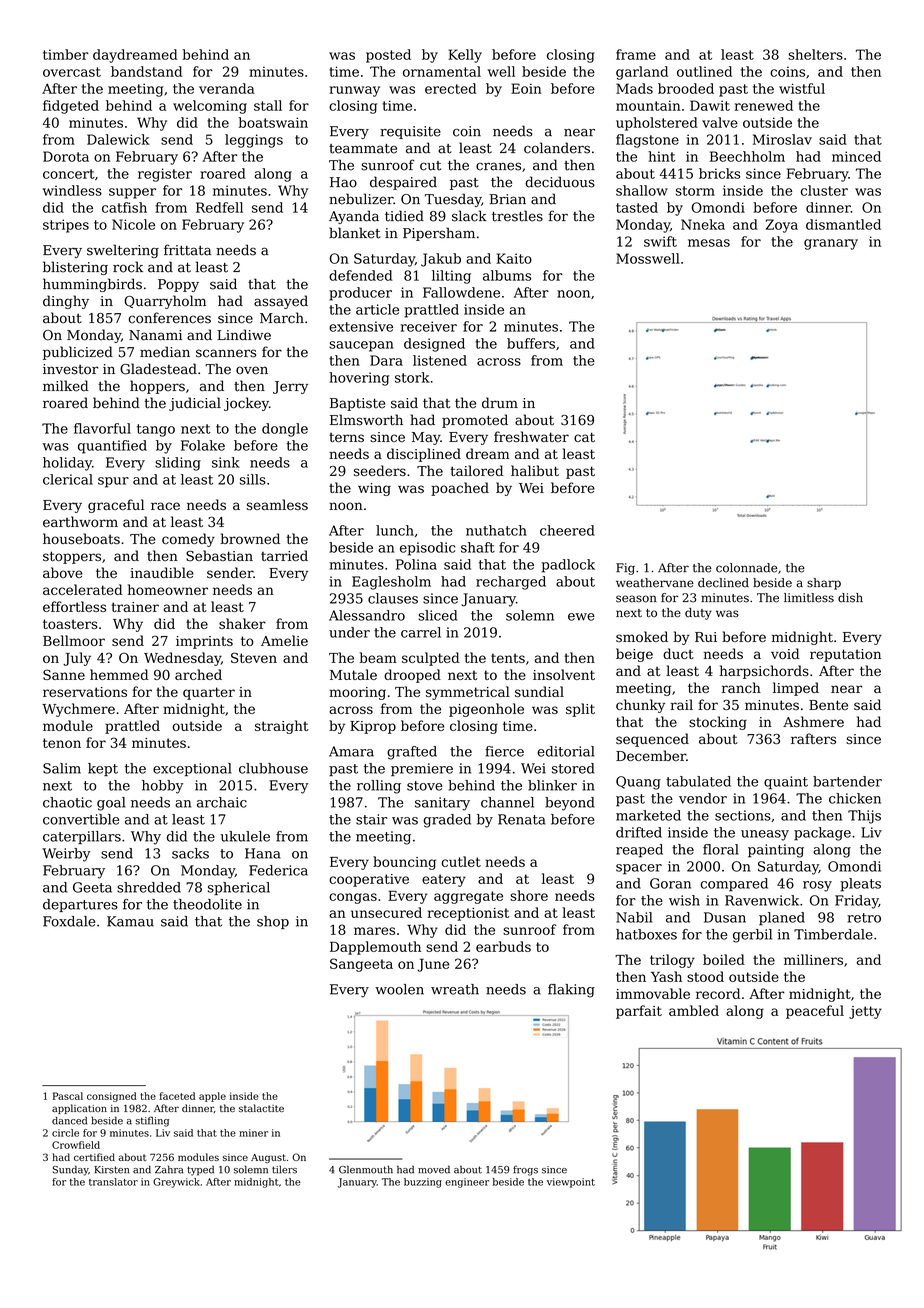  Describe the element at coordinates (176, 1183) in the image. I see `Greywick` at that location.
